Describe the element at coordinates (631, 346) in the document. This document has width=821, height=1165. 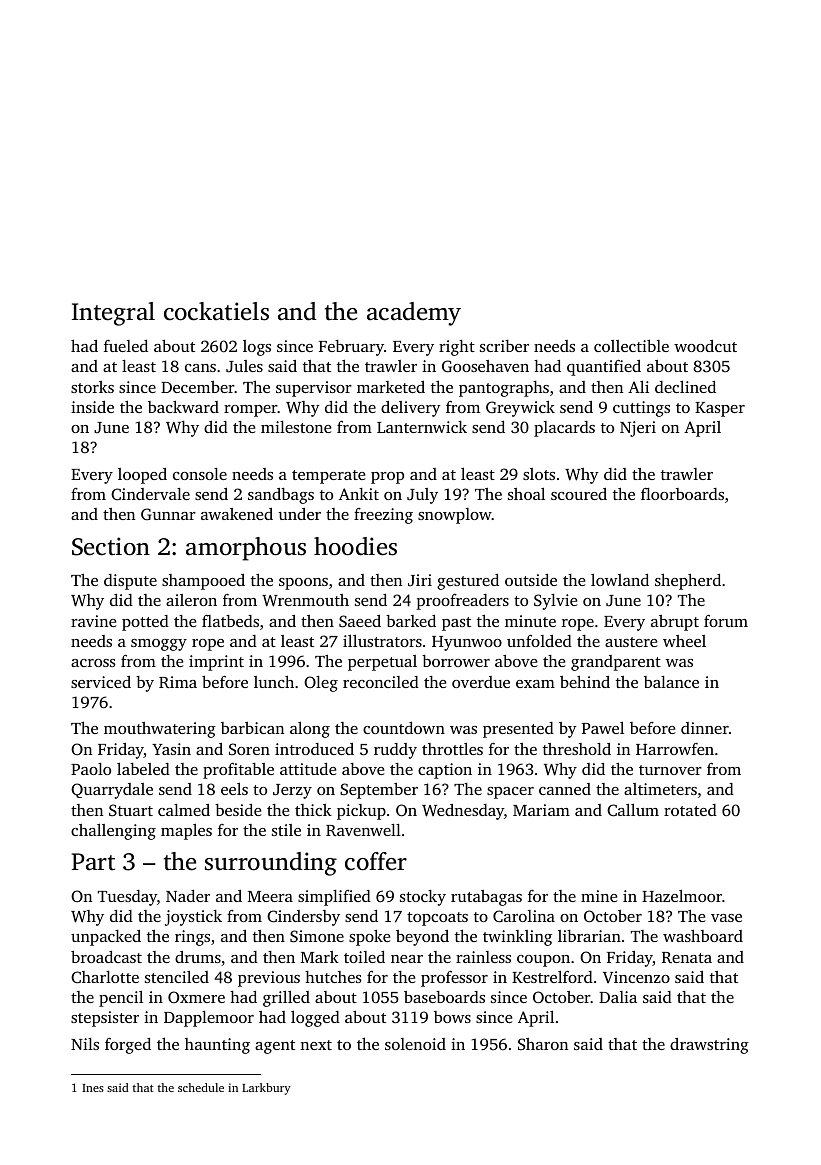
I see `collectible` at that location.
